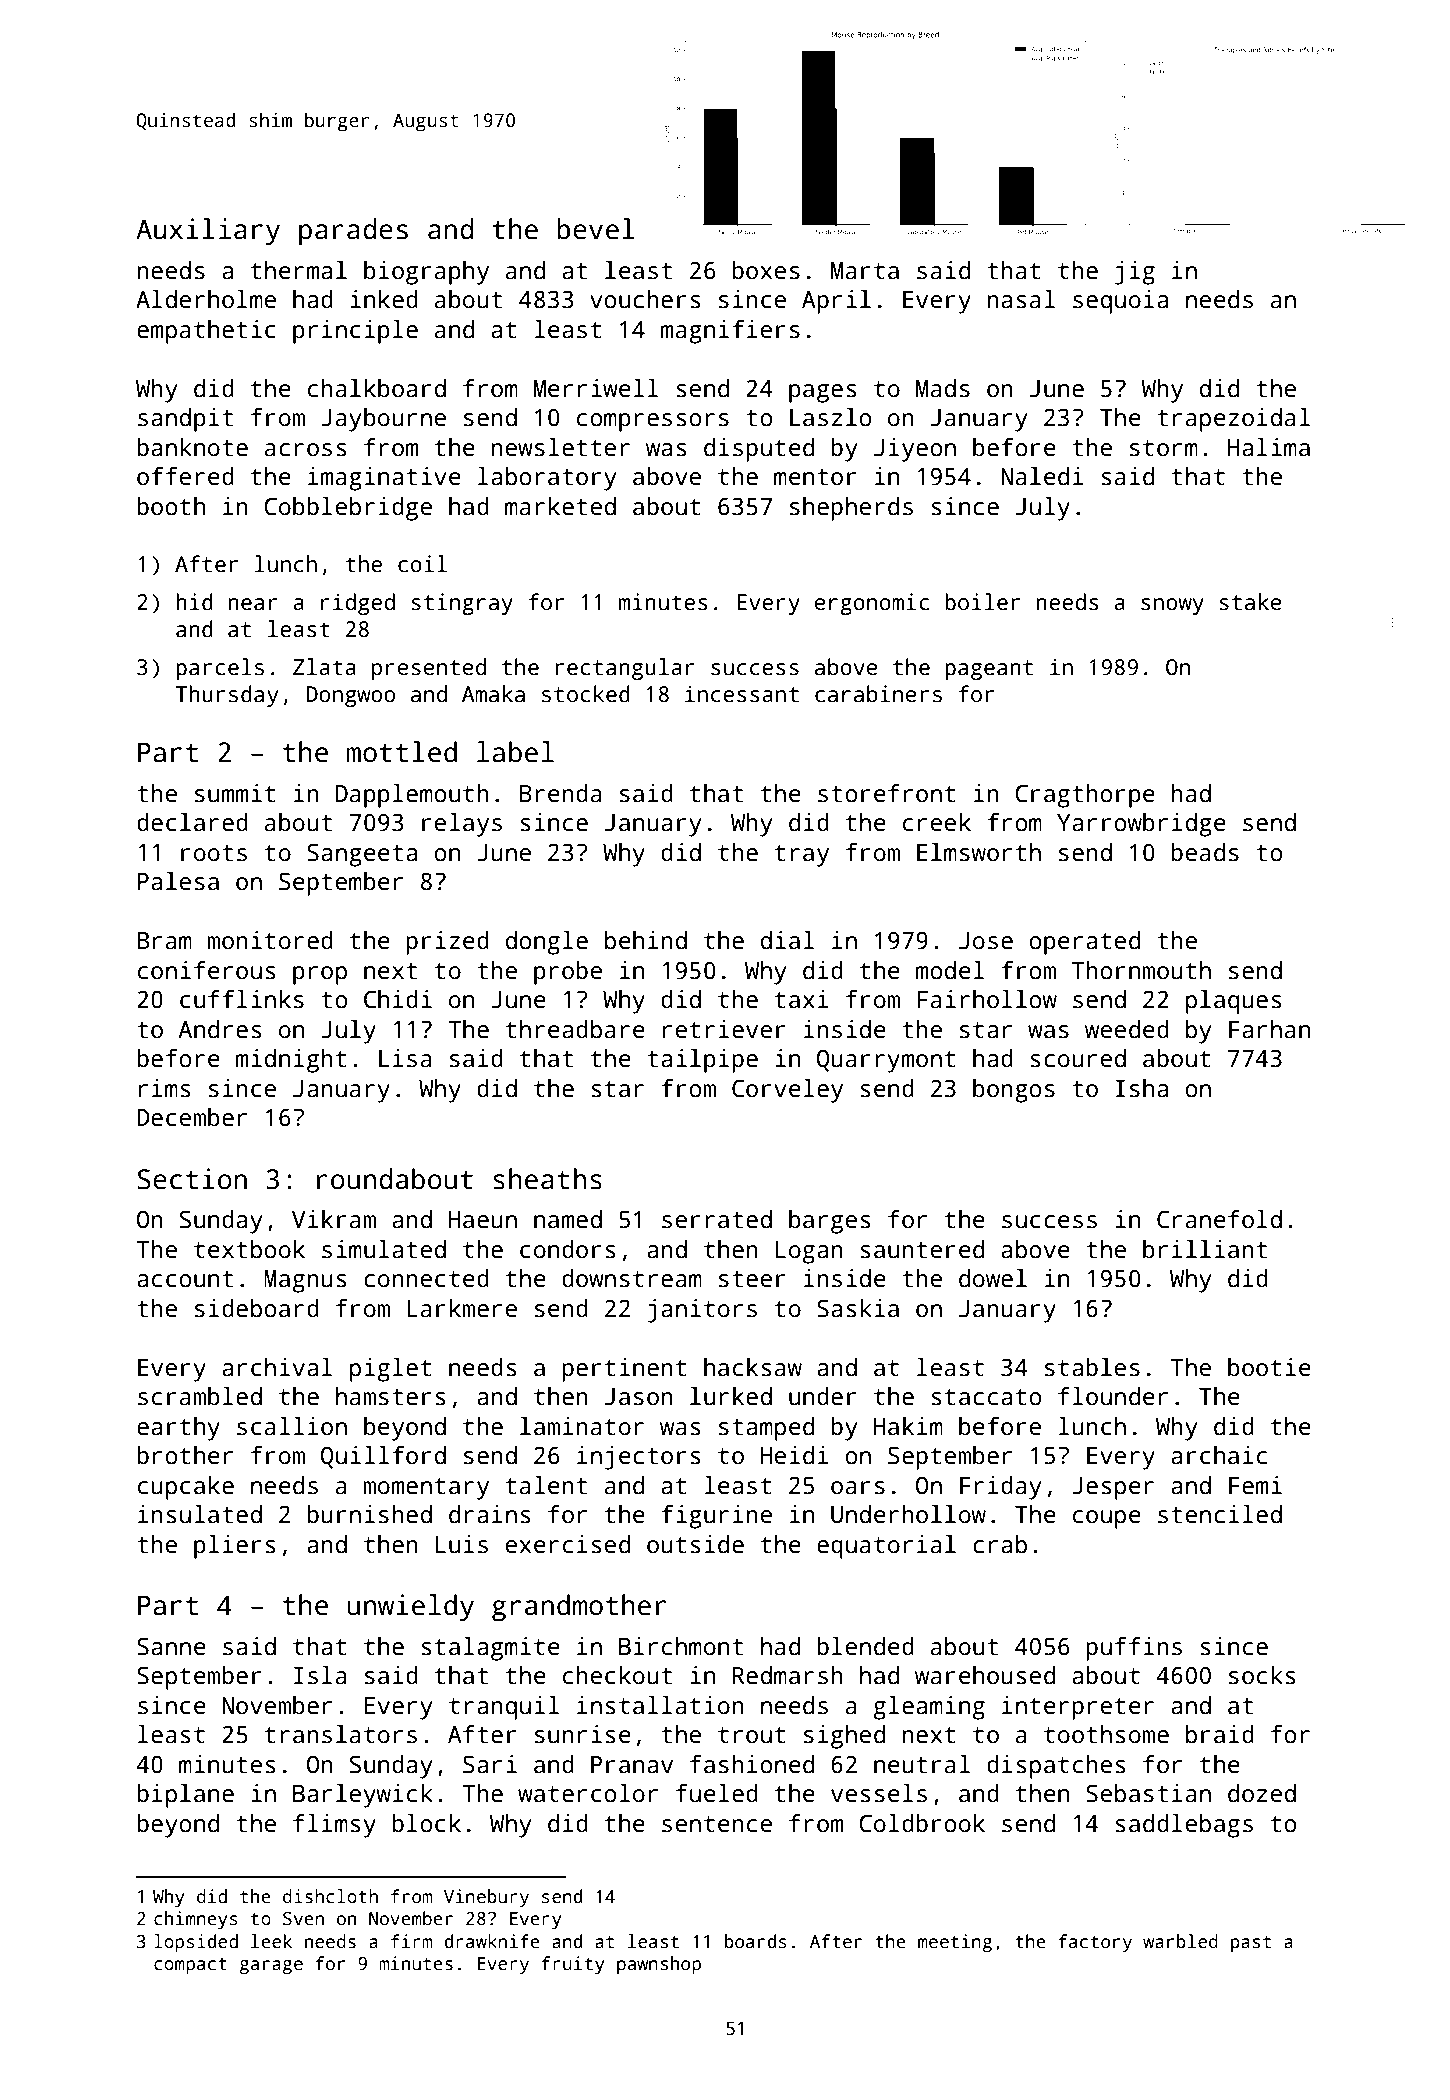 This page has height=2100, width=1450. Describe the element at coordinates (324, 667) in the page. I see `Zlata` at that location.
